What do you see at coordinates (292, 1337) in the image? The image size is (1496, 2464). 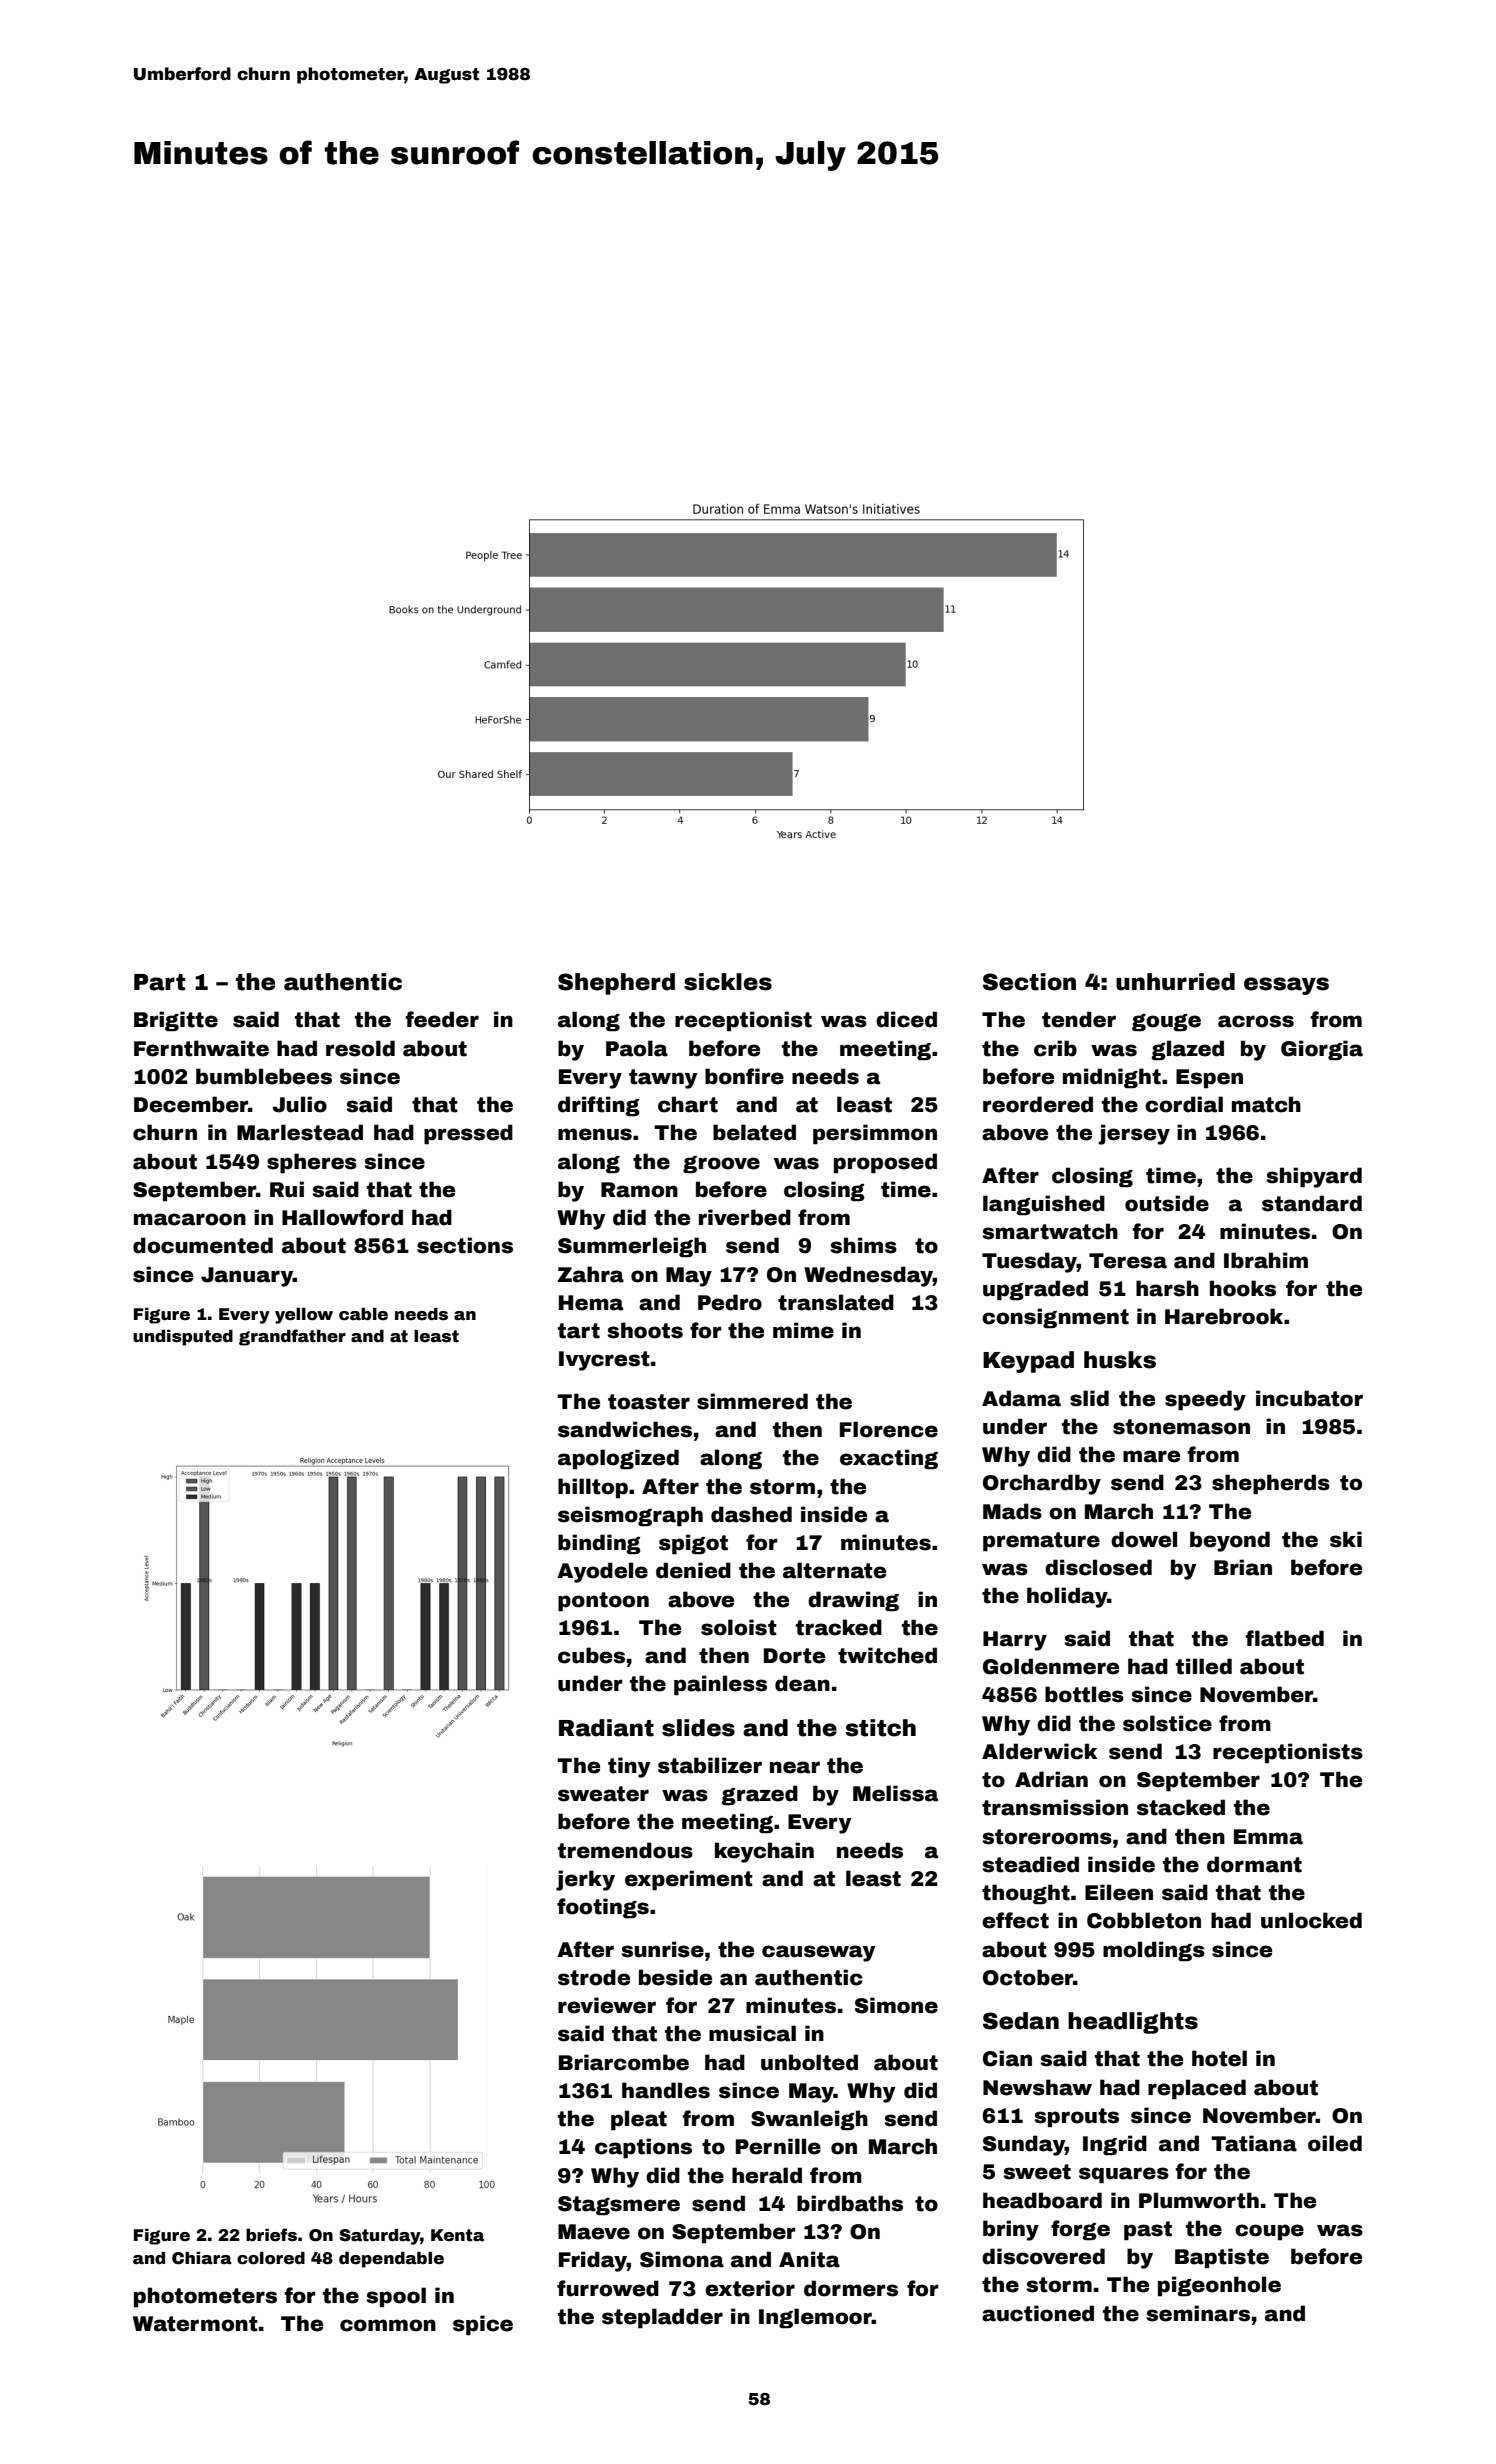 I see `grandfather` at bounding box center [292, 1337].
